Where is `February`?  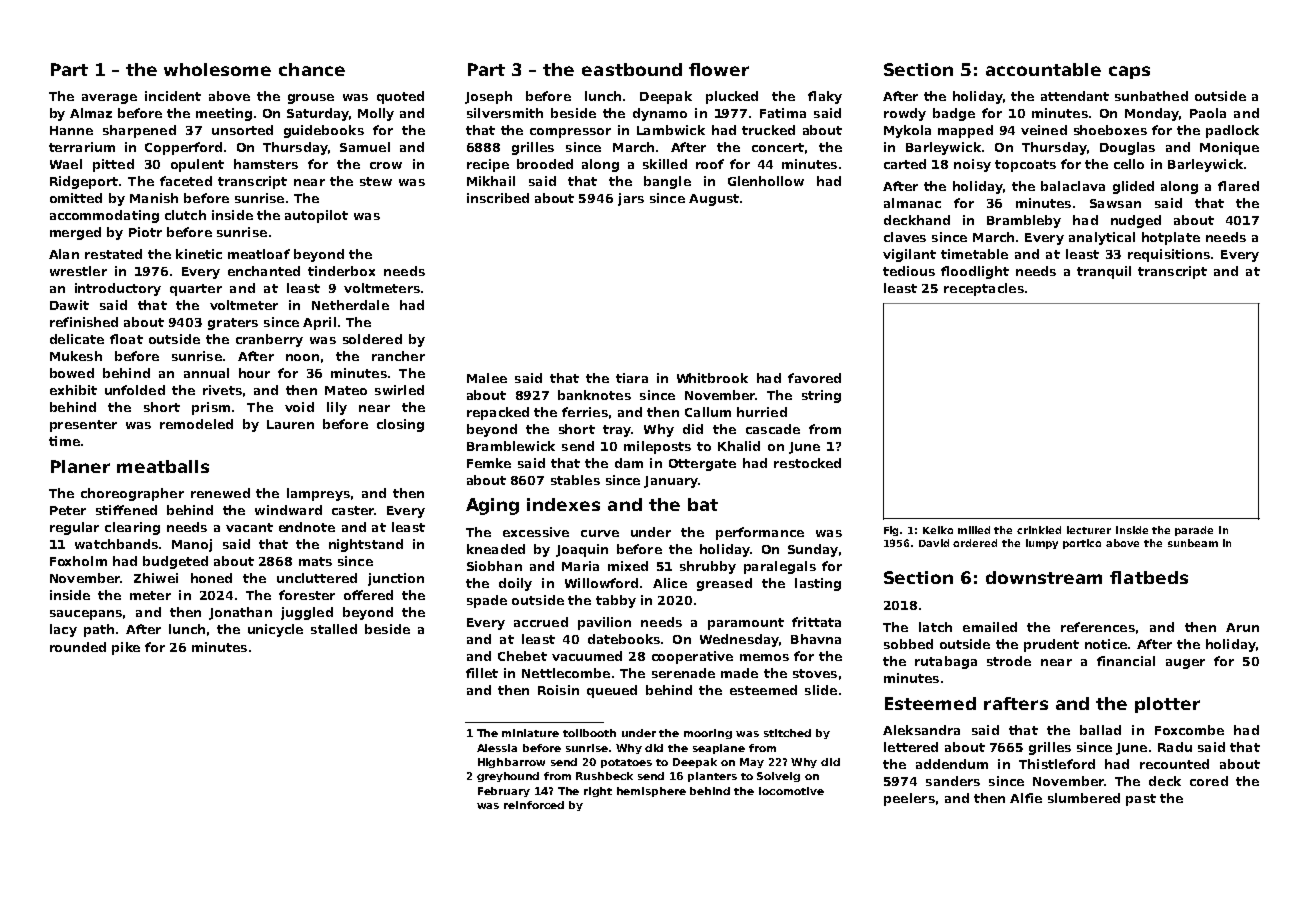 February is located at coordinates (504, 792).
